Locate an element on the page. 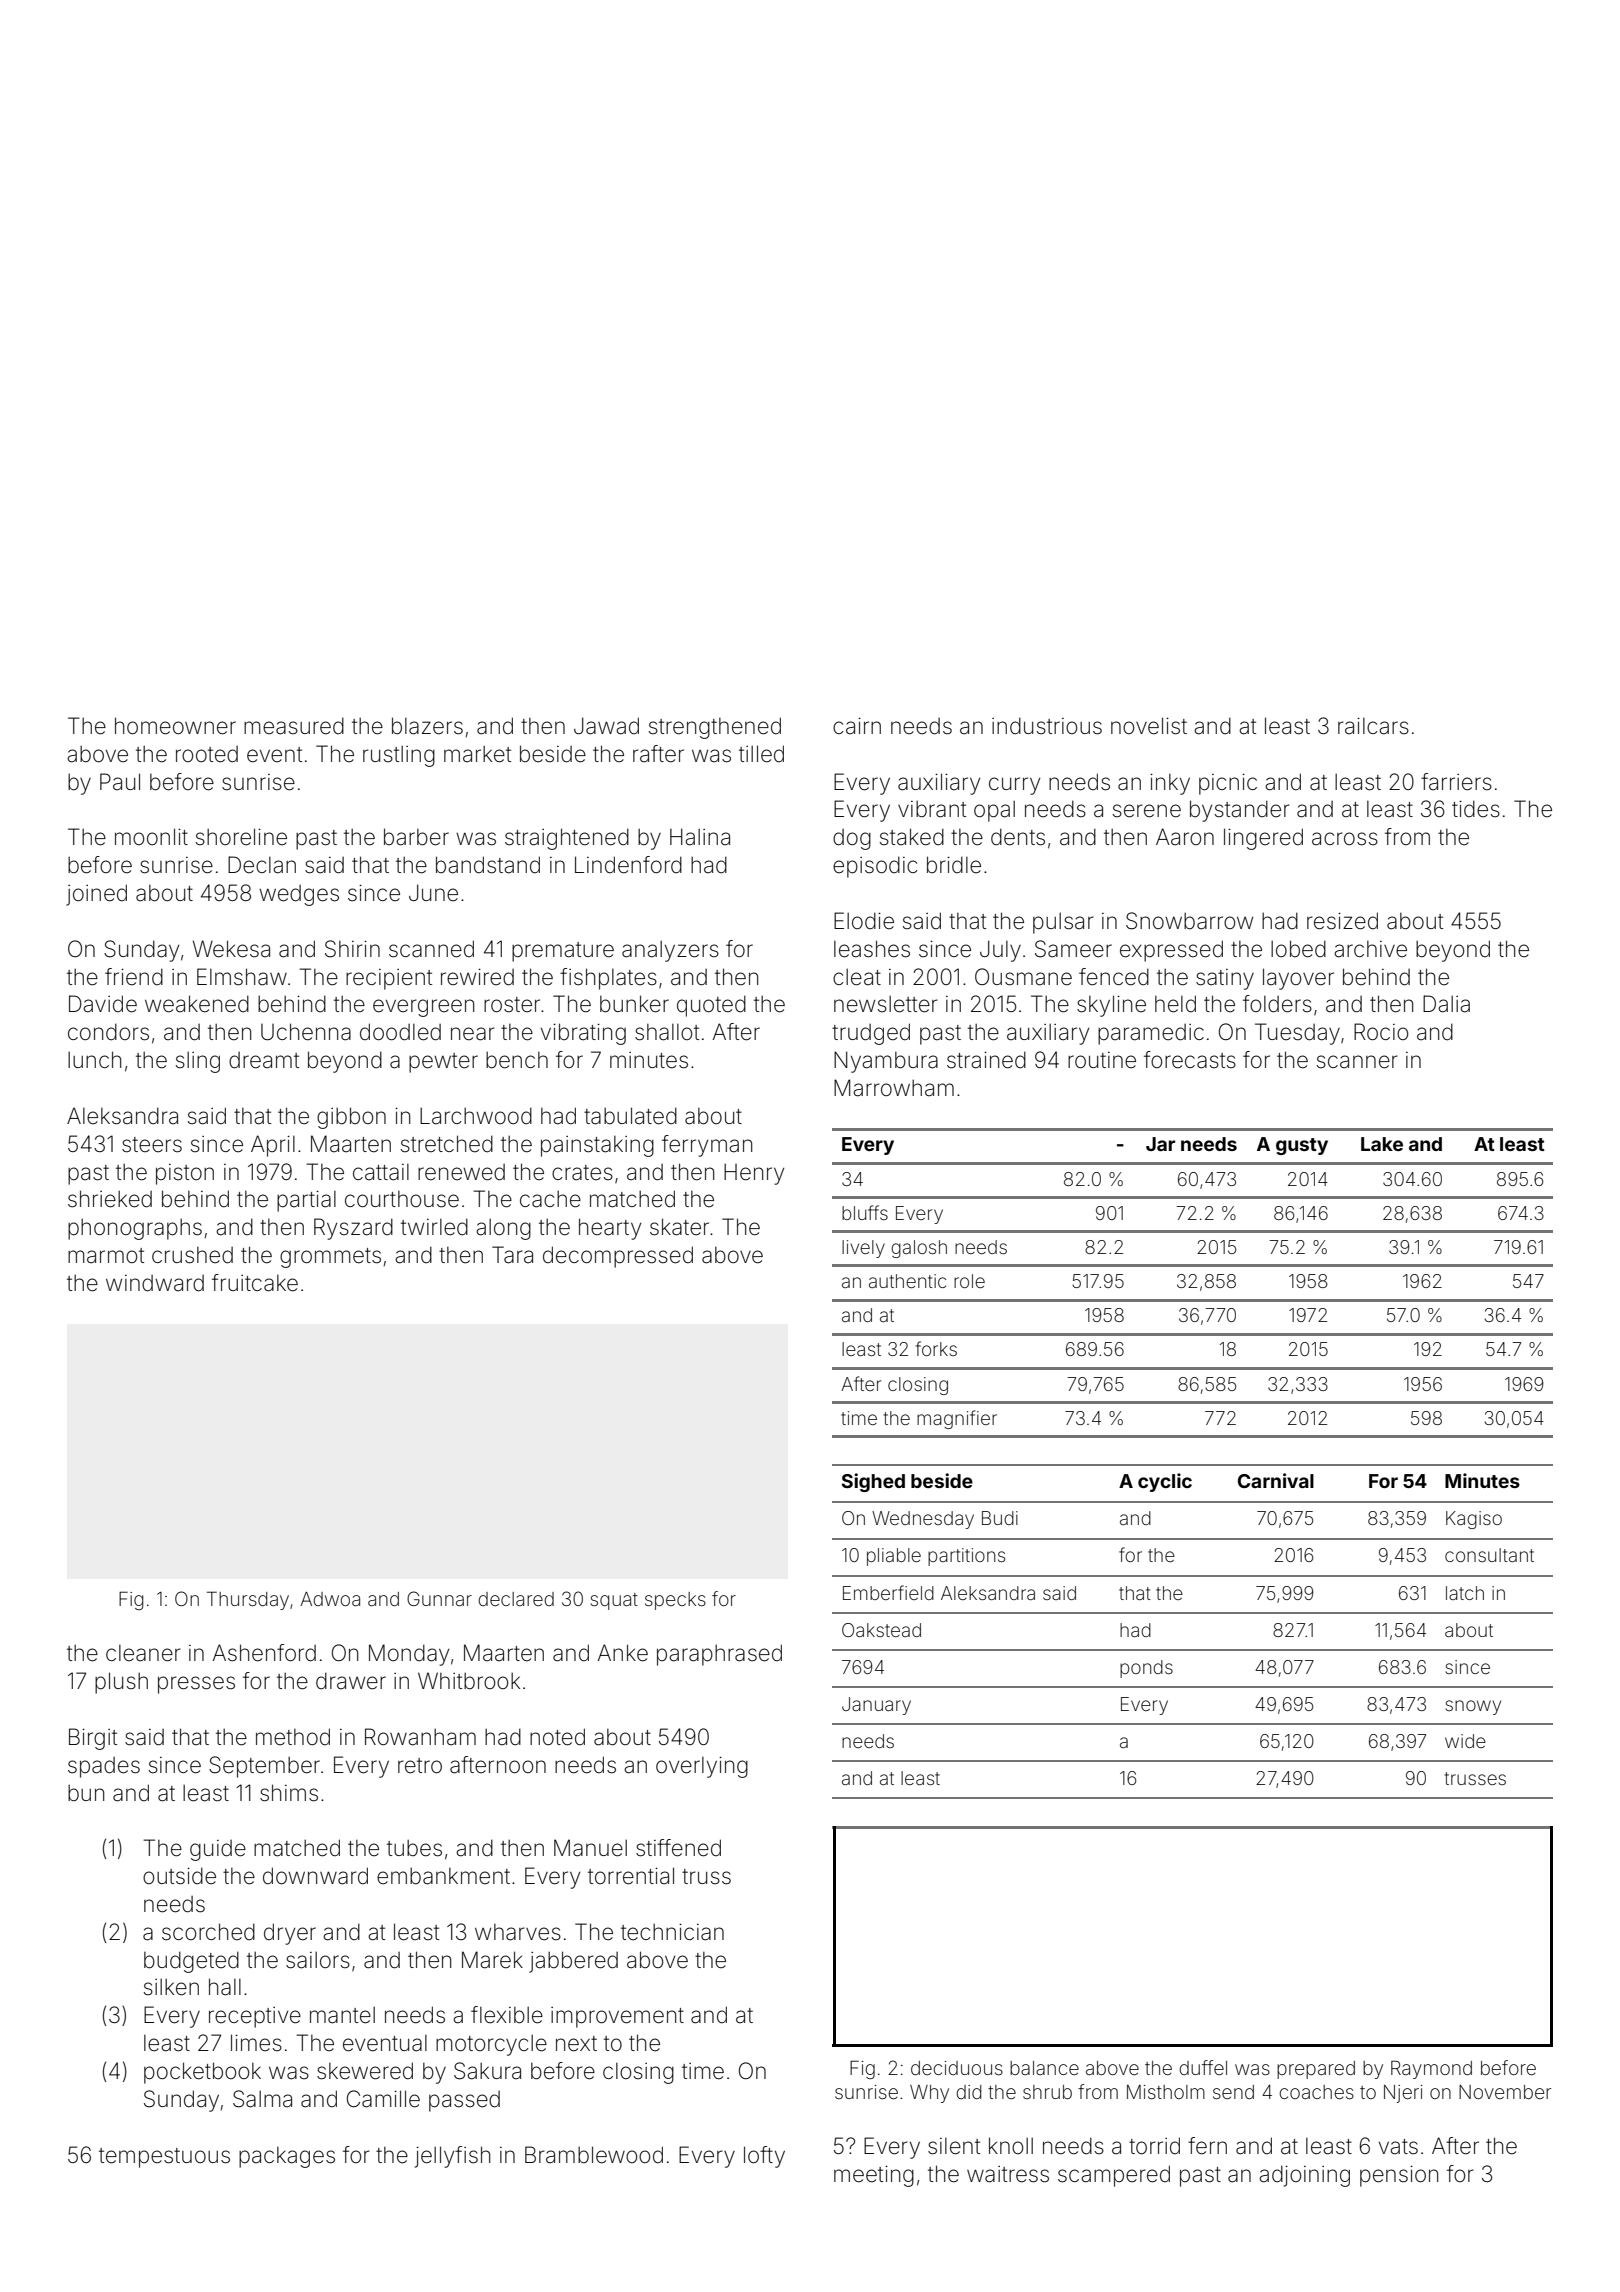 The image size is (1620, 2292). noted is located at coordinates (557, 1737).
